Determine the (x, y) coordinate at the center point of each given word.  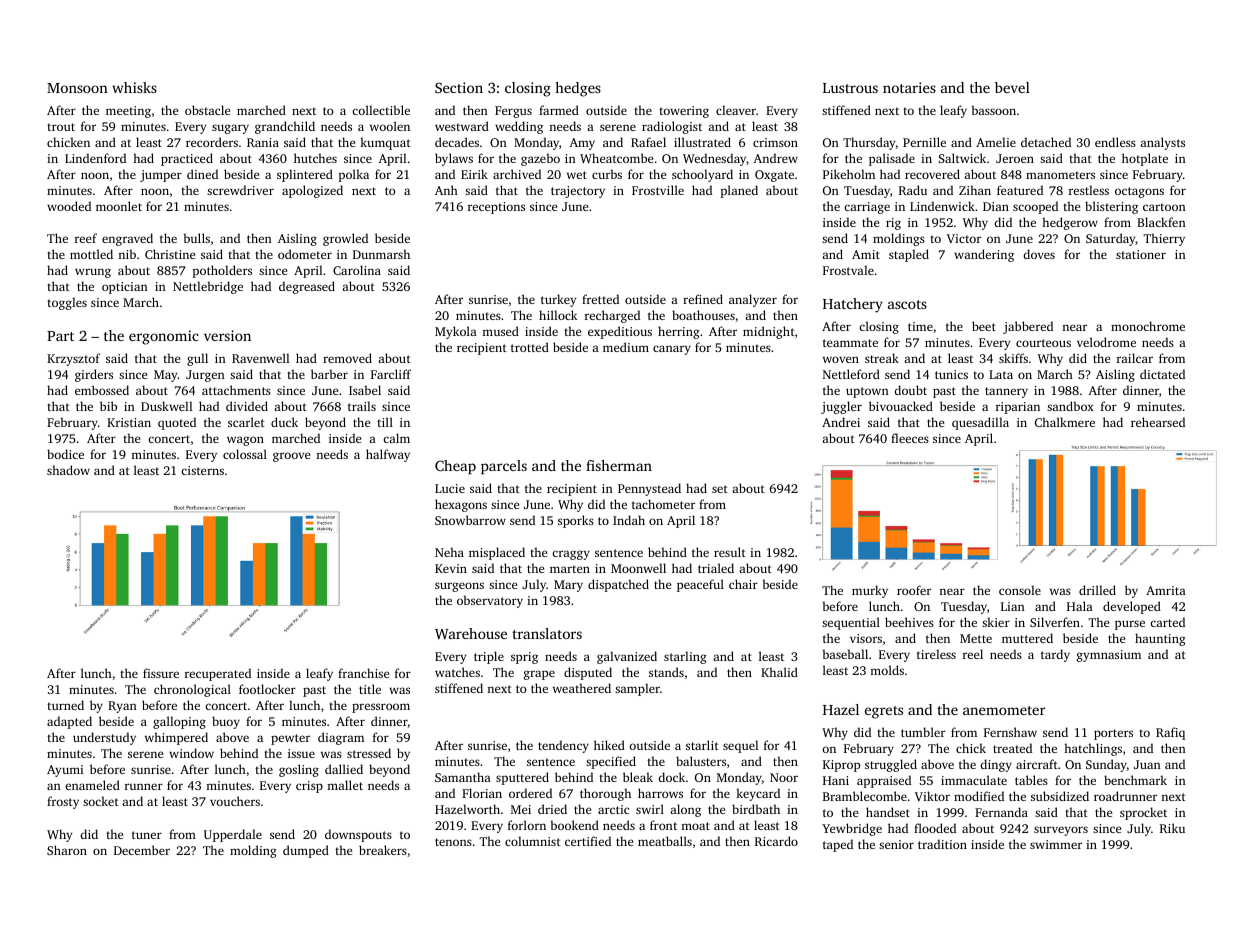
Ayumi (65, 771)
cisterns (202, 470)
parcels (504, 467)
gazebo (540, 159)
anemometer (1004, 710)
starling (685, 657)
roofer (914, 590)
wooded (69, 206)
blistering (1111, 207)
